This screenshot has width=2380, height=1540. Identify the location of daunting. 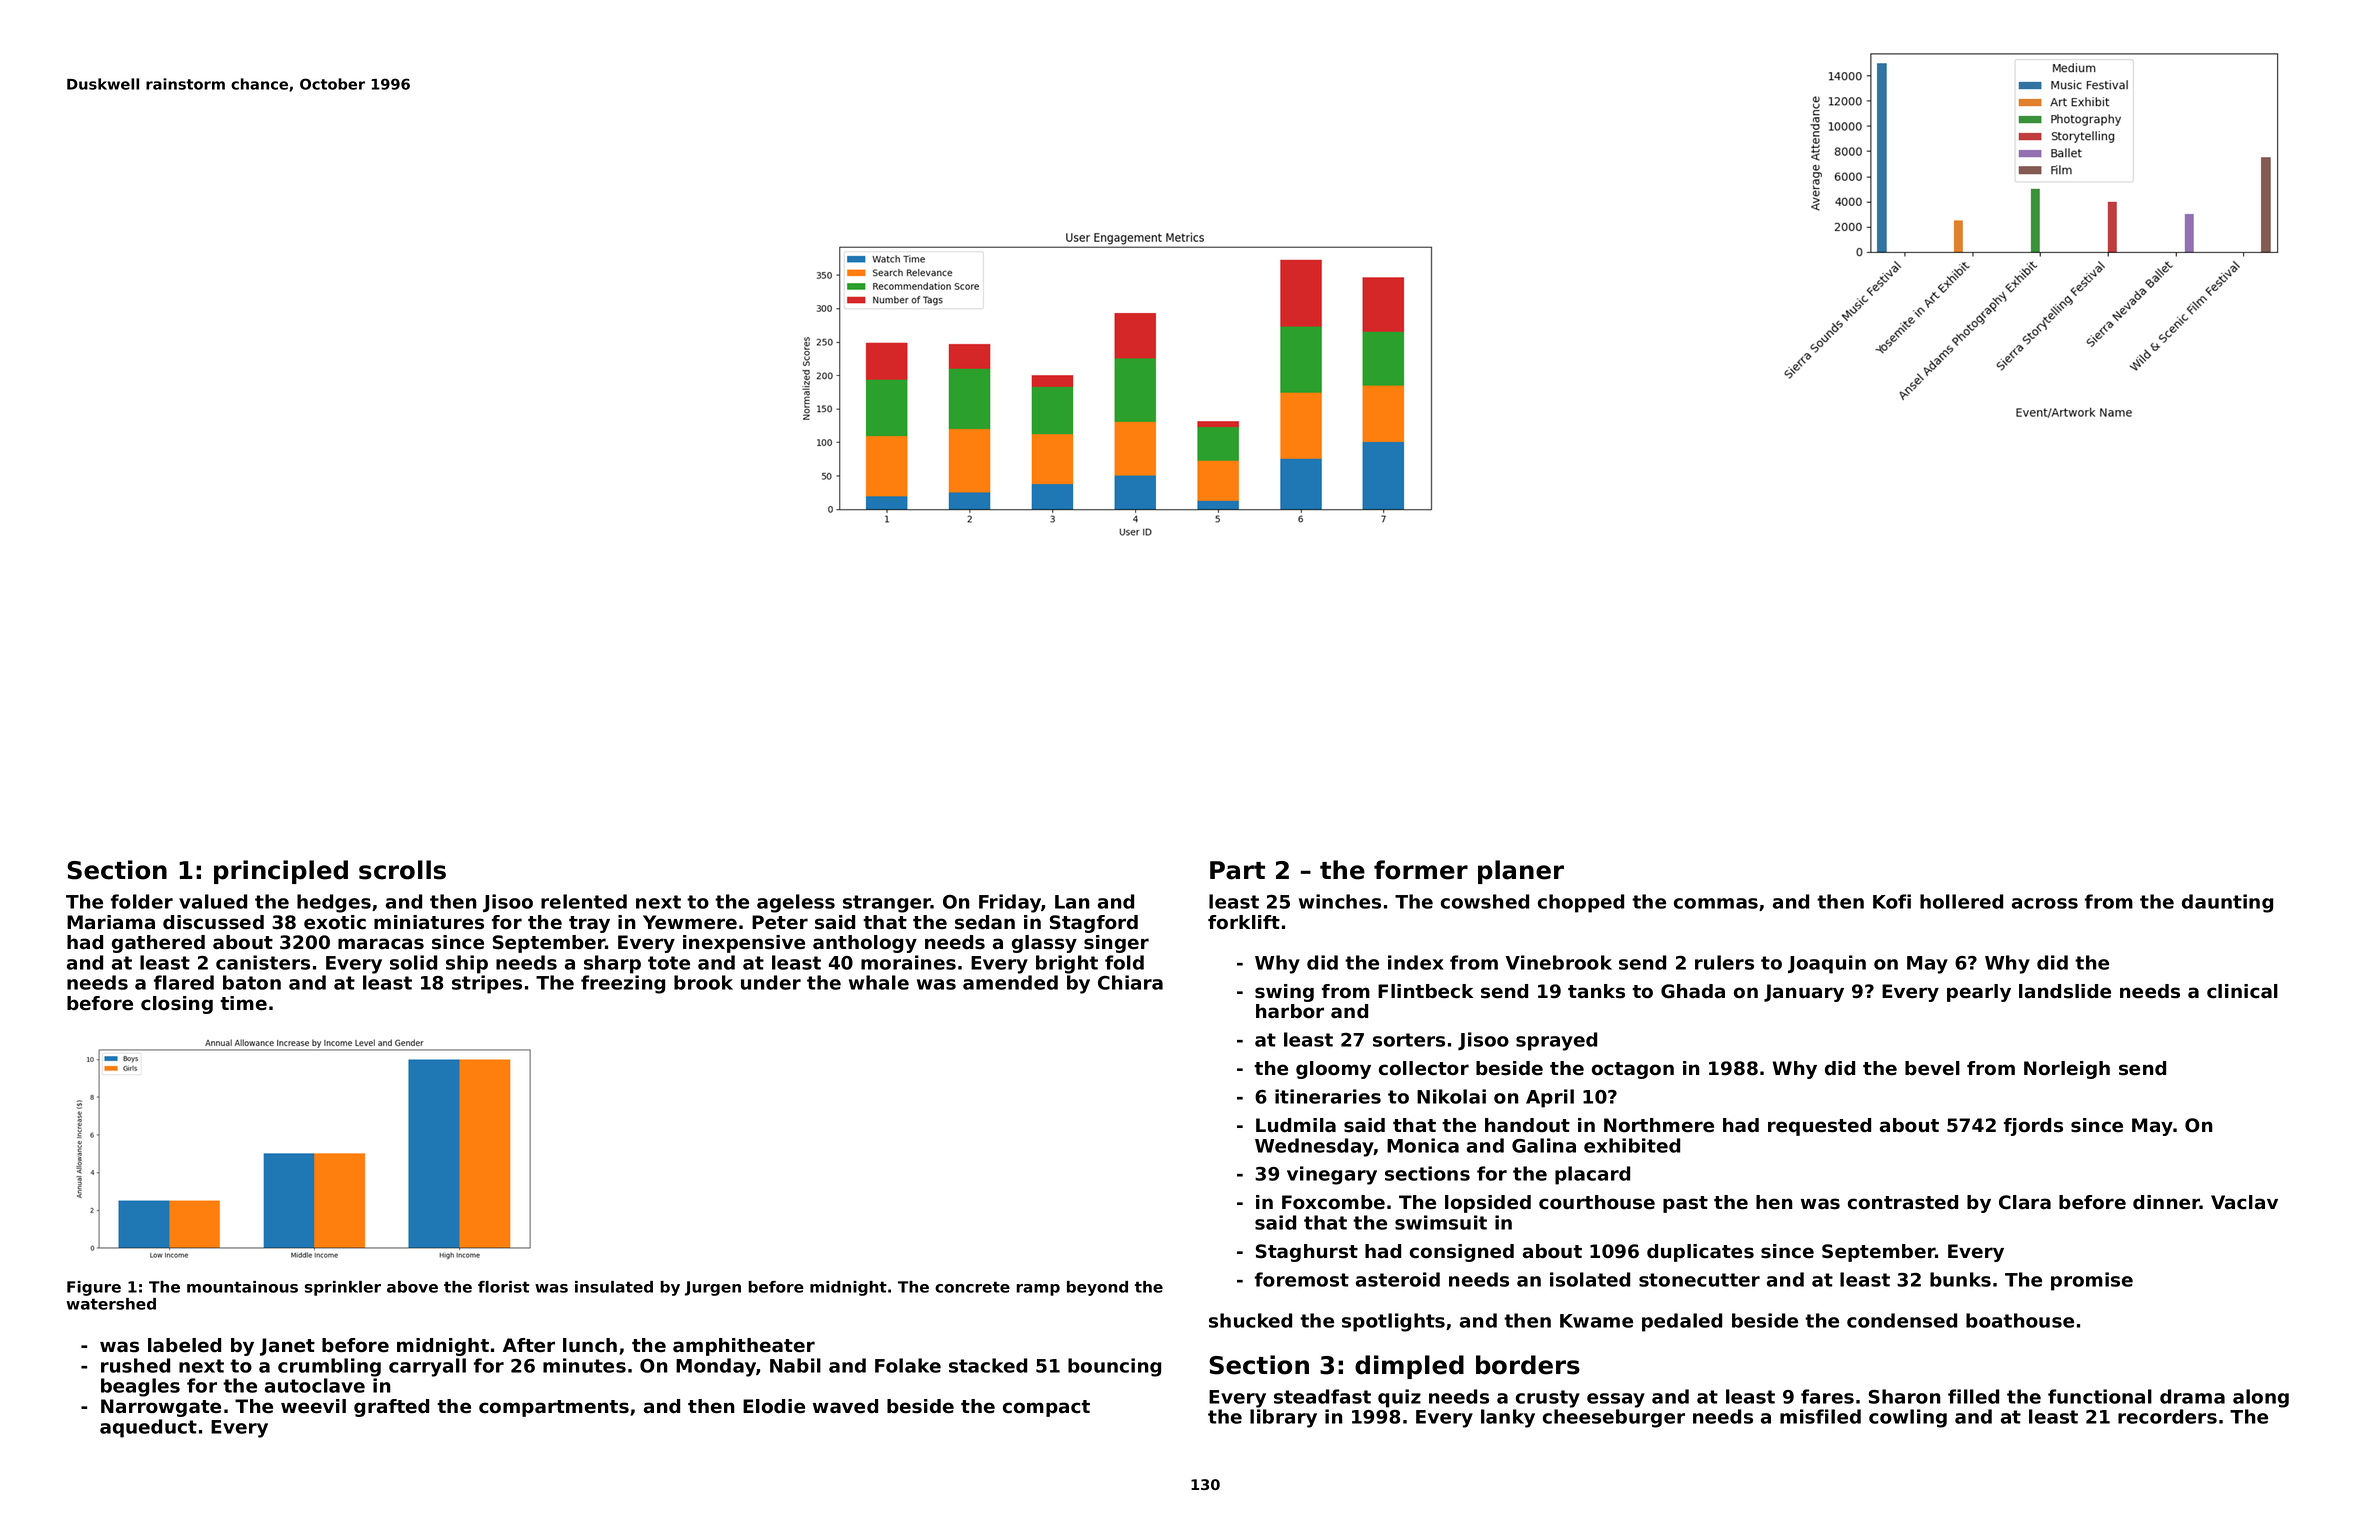
(2227, 903).
